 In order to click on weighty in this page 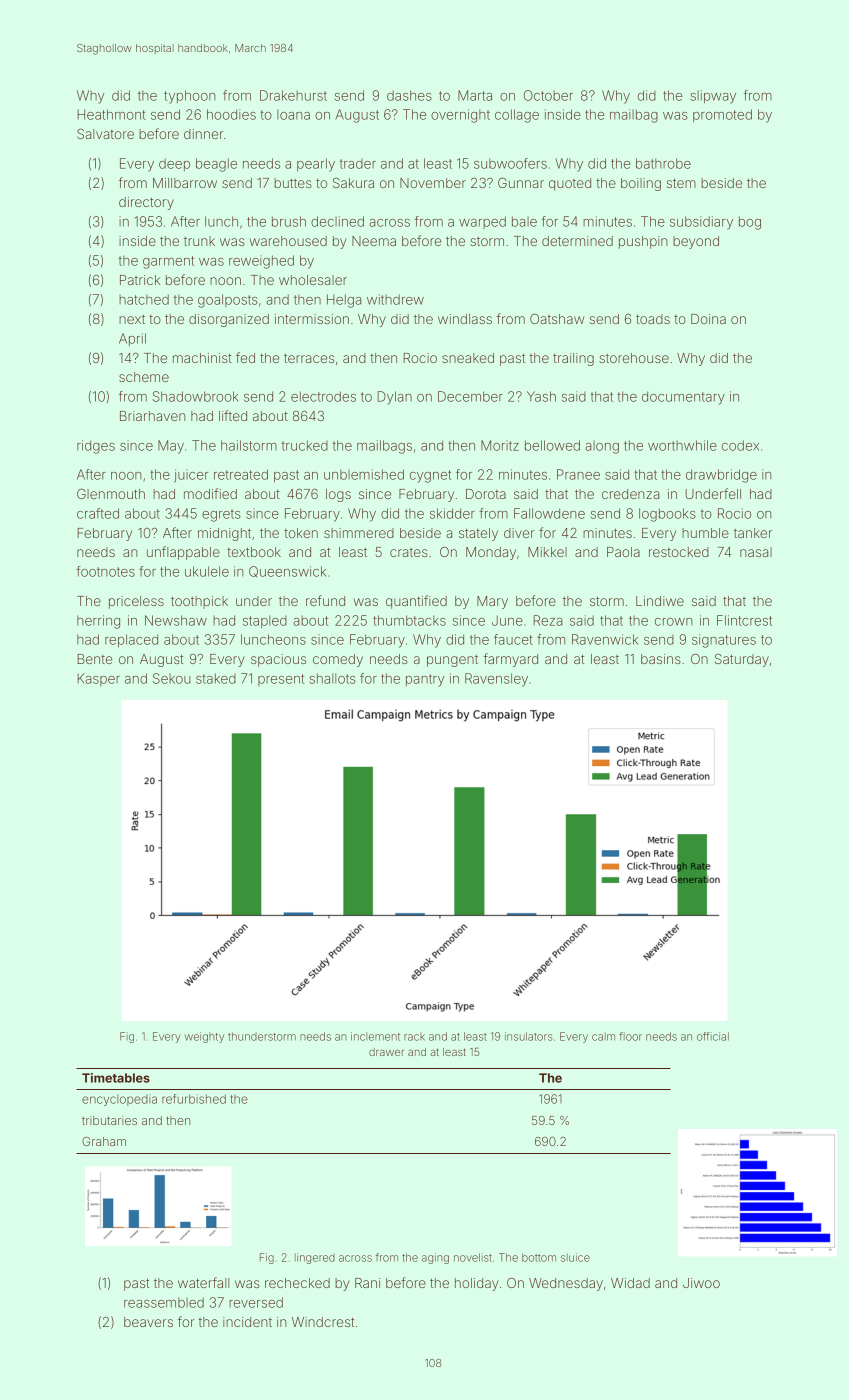, I will do `click(204, 1037)`.
